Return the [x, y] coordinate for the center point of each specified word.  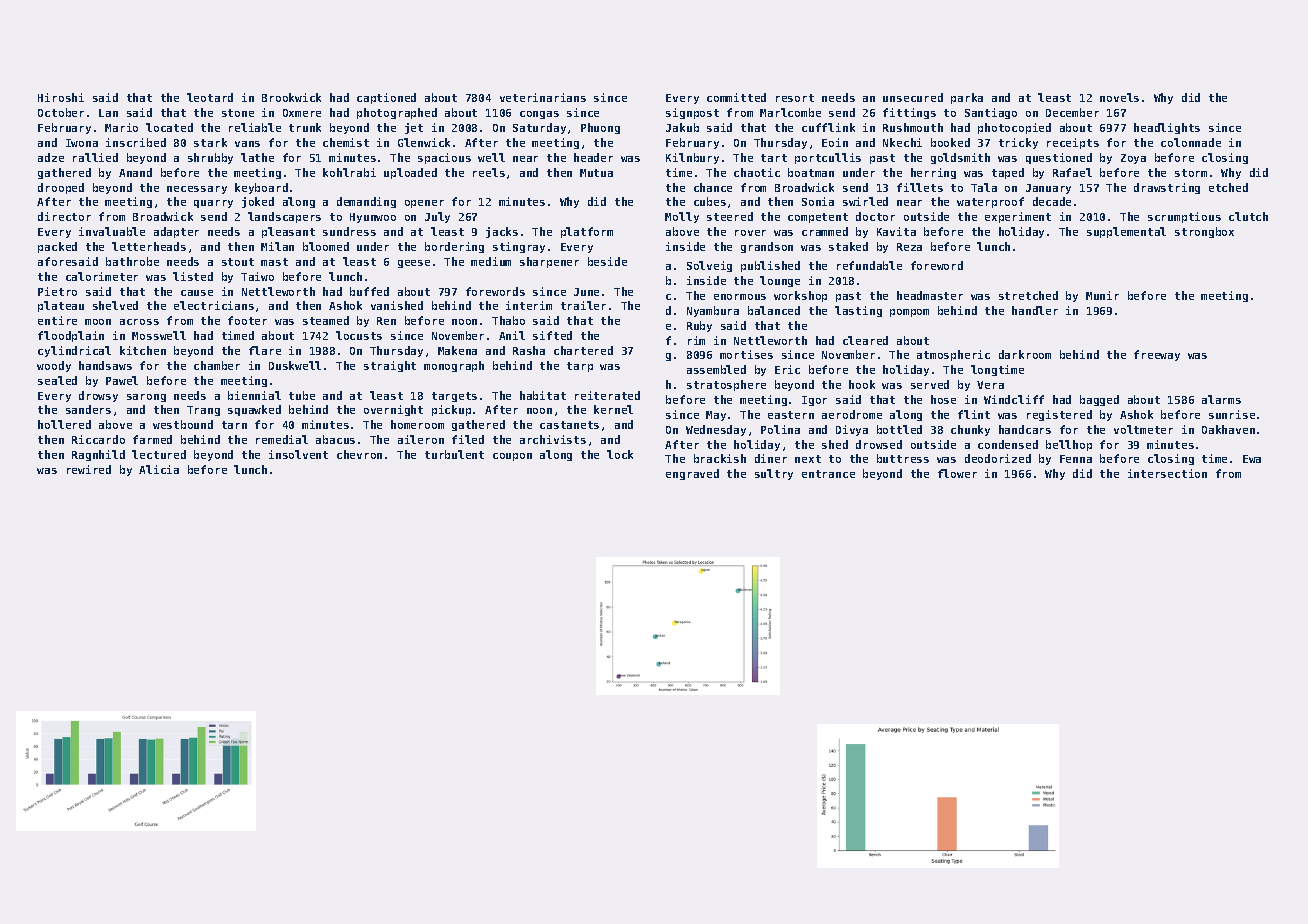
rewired [89, 469]
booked [950, 142]
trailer [583, 305]
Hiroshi [61, 97]
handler [1035, 310]
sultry [774, 474]
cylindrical [74, 351]
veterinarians [543, 97]
